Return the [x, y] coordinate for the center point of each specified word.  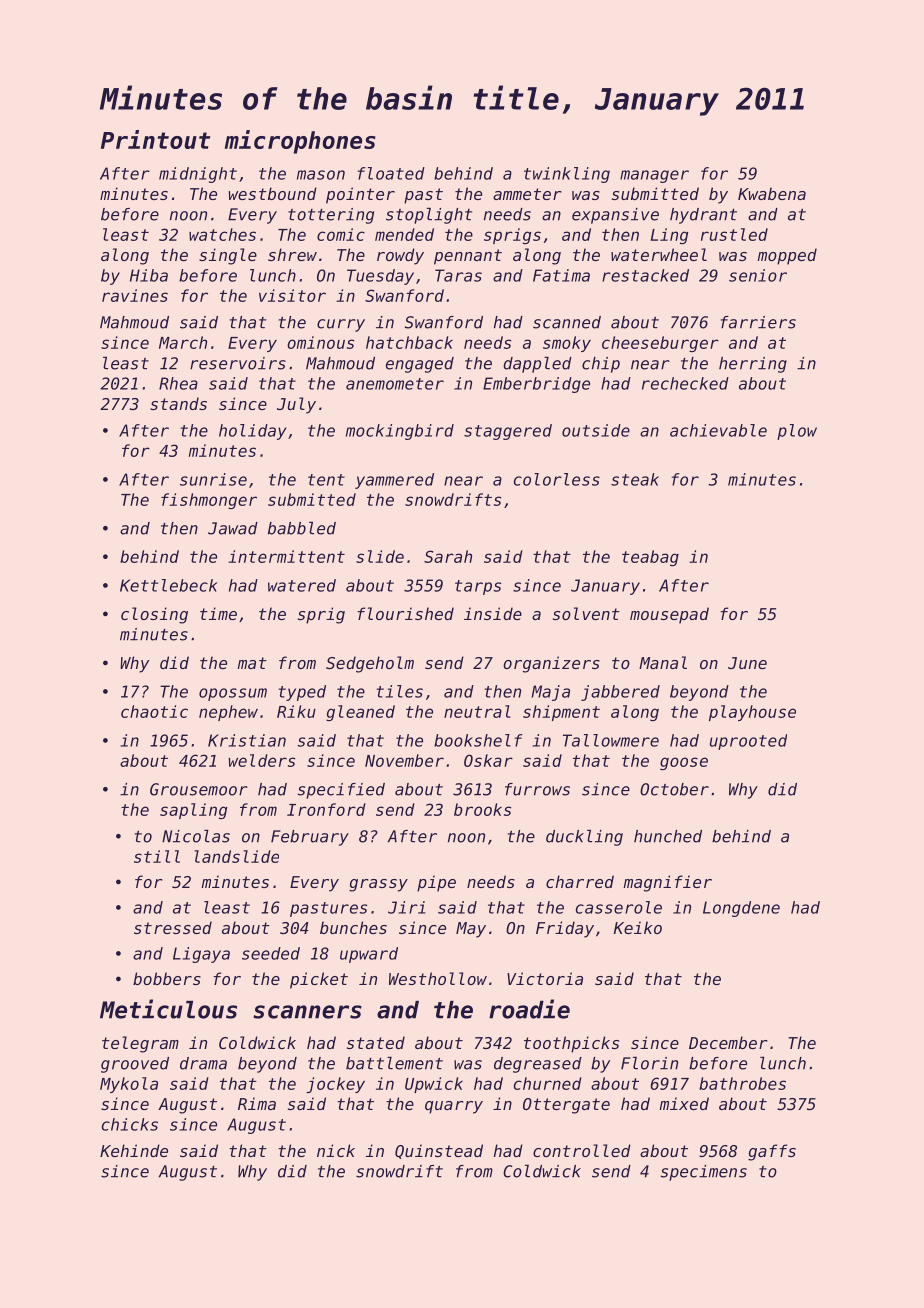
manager [654, 176]
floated [391, 173]
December [728, 1042]
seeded [271, 953]
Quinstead [439, 1151]
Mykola [129, 1085]
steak [635, 479]
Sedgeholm [370, 664]
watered [302, 585]
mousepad [669, 615]
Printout [155, 139]
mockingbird [400, 432]
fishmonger [209, 501]
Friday [565, 929]
